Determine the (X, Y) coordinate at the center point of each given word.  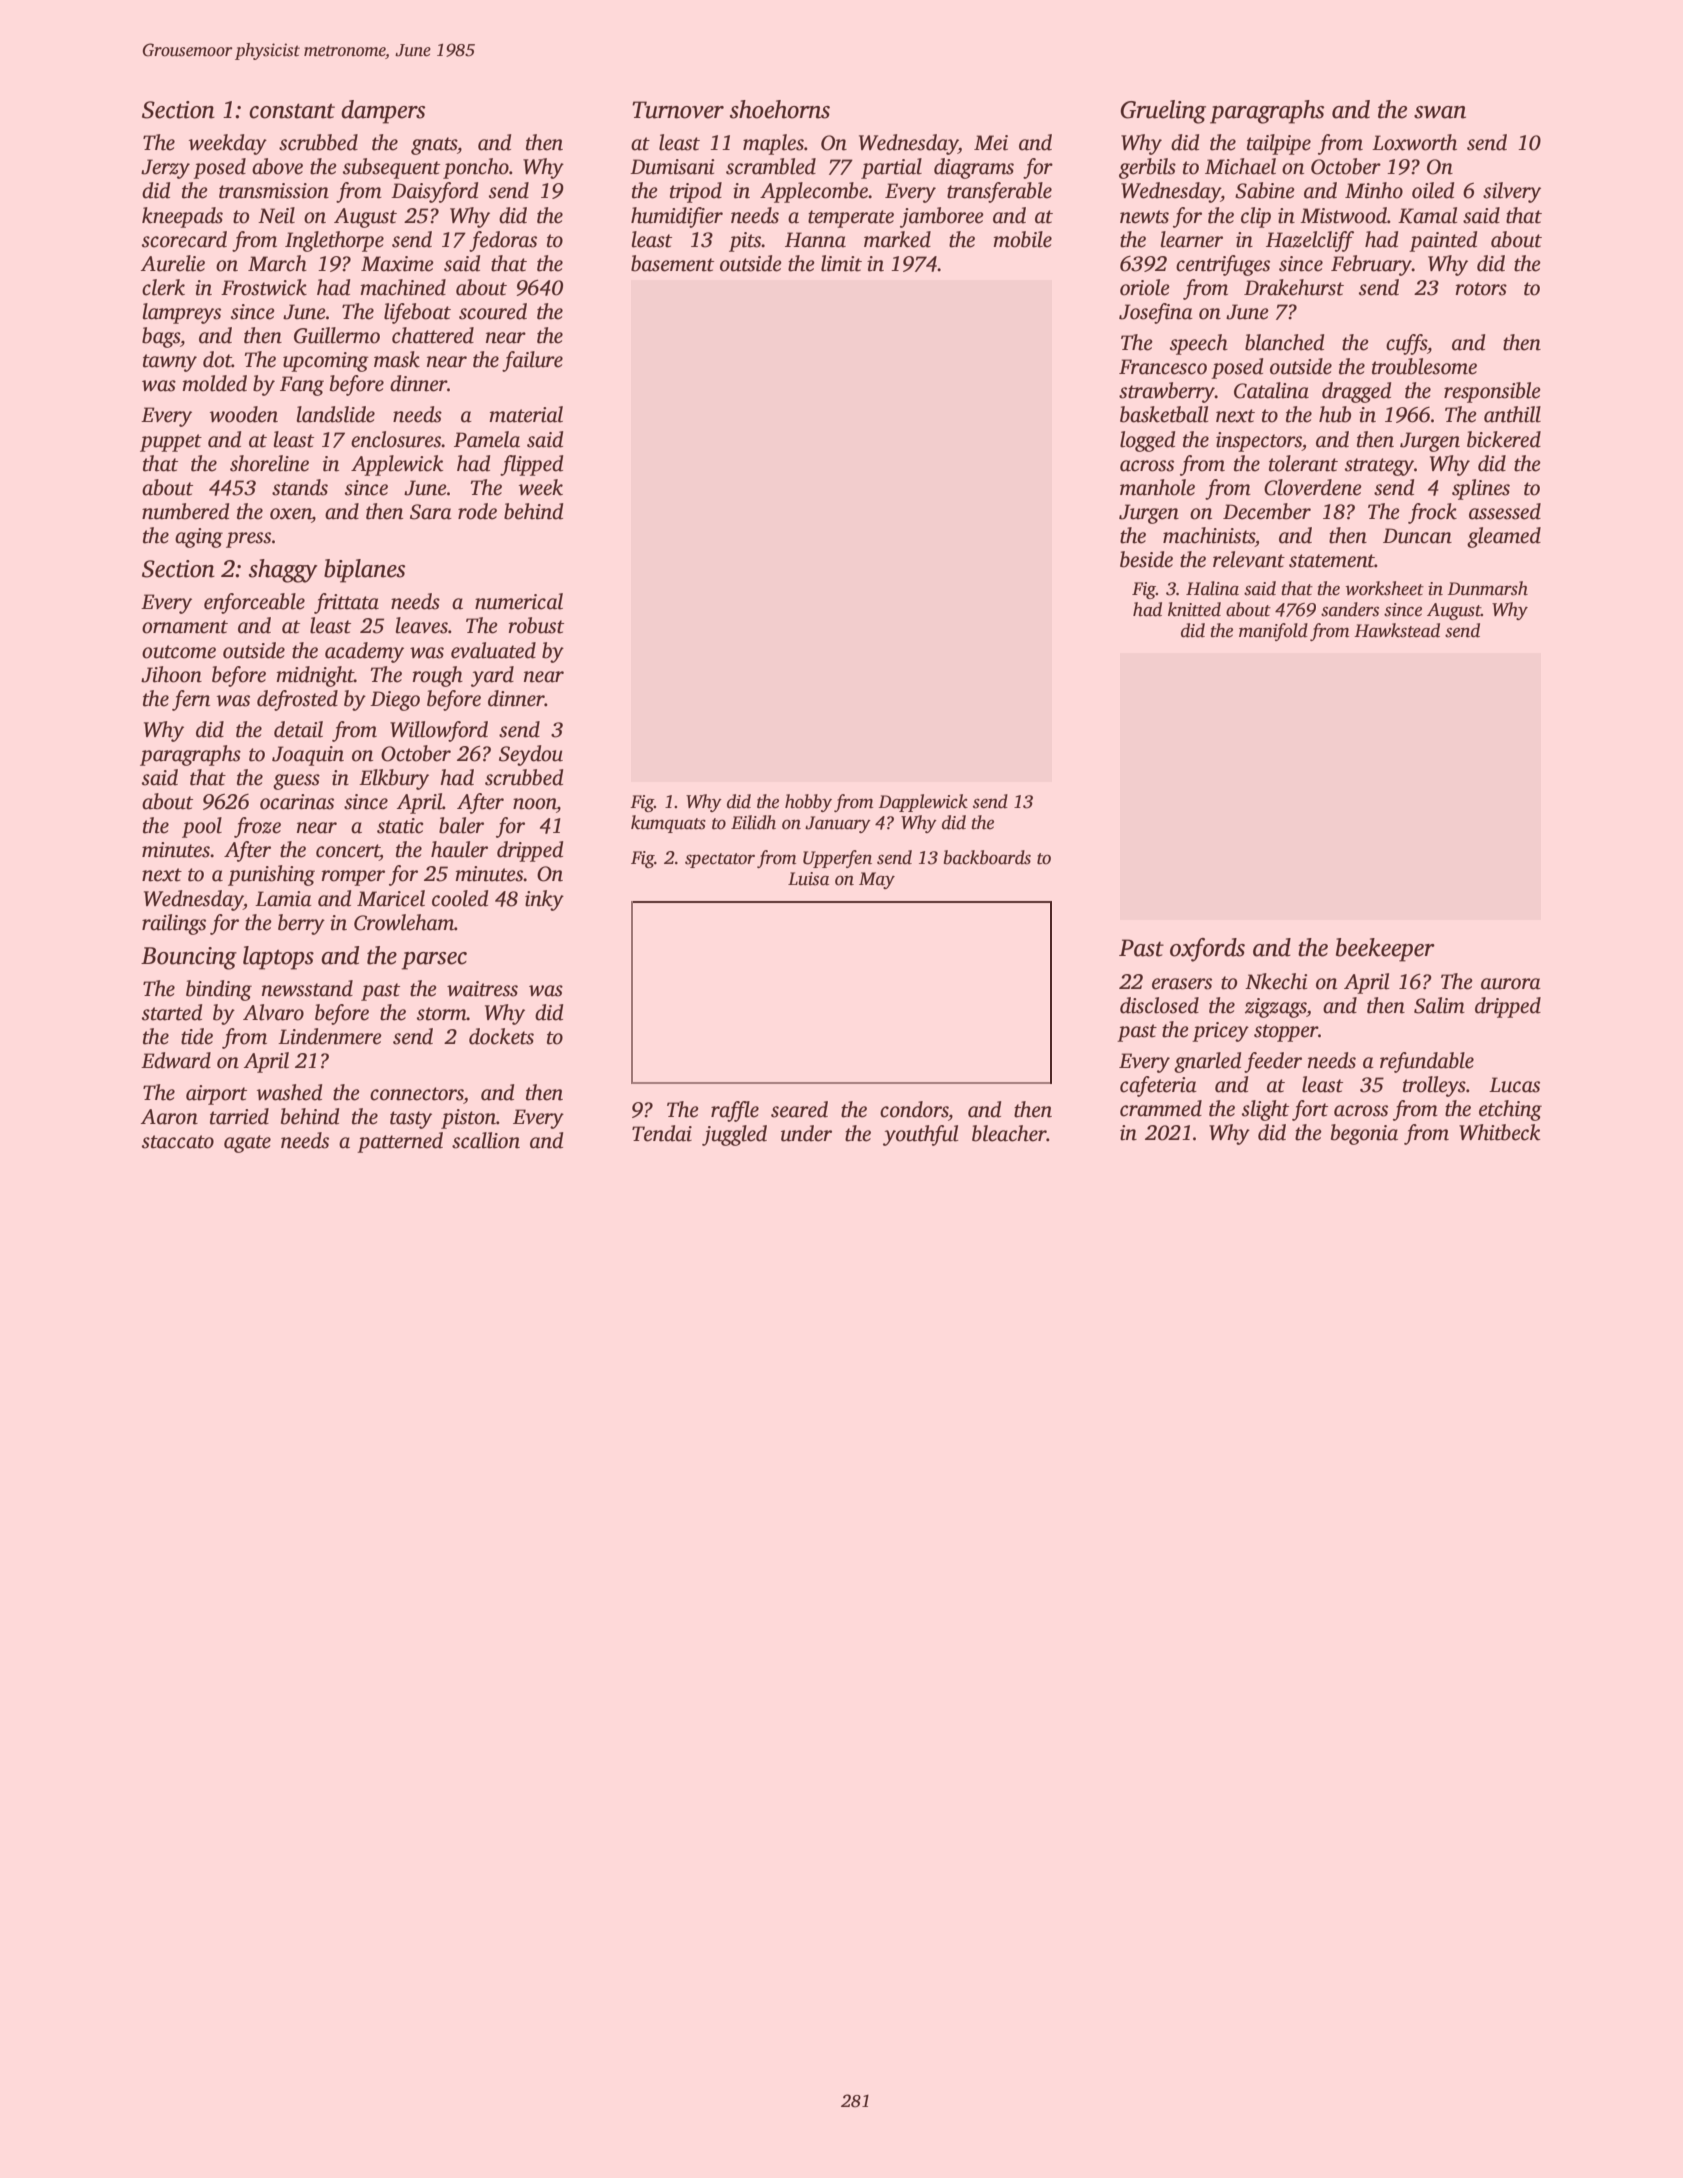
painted (1443, 241)
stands (300, 487)
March (277, 263)
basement (672, 263)
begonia (1364, 1134)
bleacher (1009, 1133)
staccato (178, 1142)
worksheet (1385, 588)
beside (1146, 559)
